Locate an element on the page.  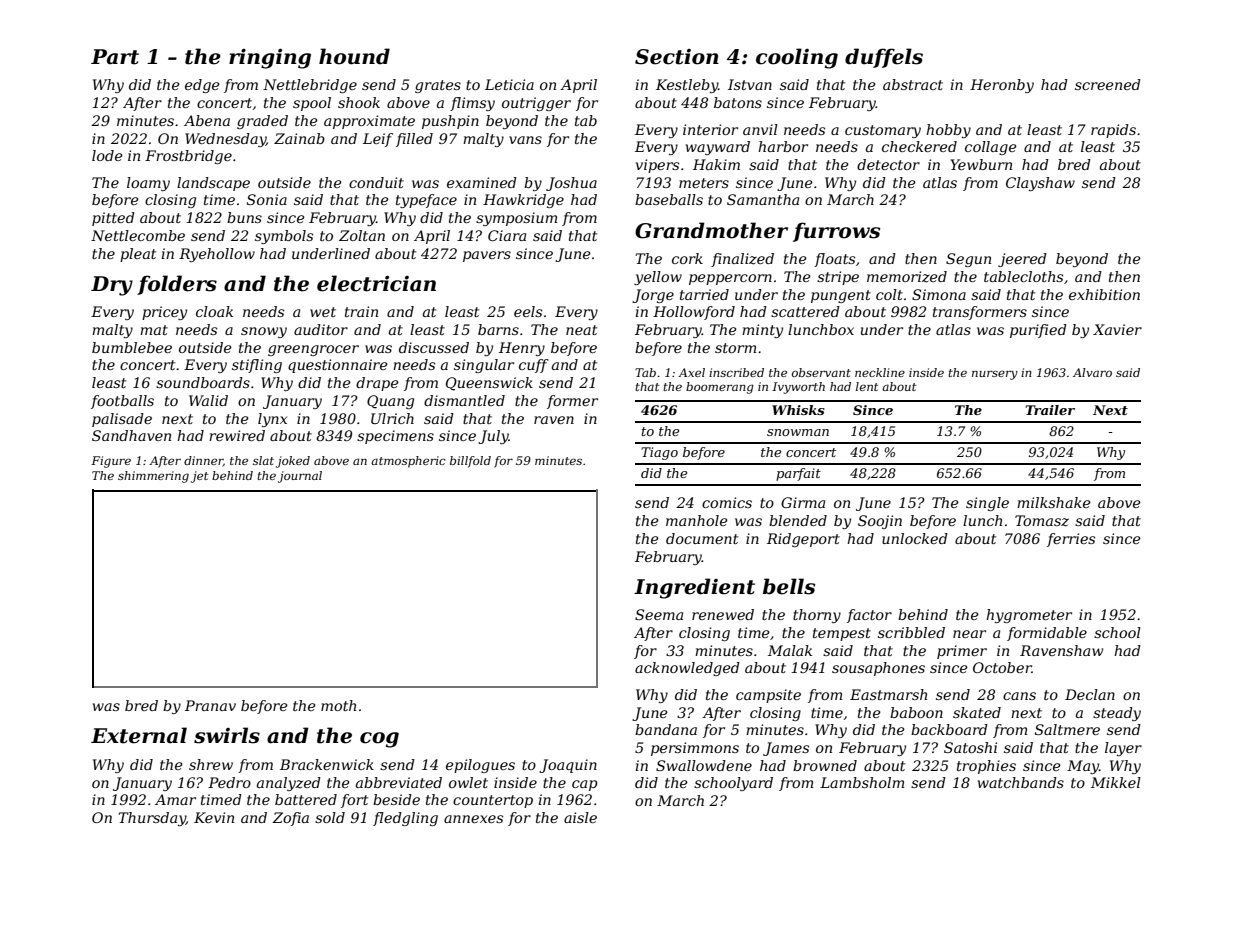
aisle is located at coordinates (580, 817).
